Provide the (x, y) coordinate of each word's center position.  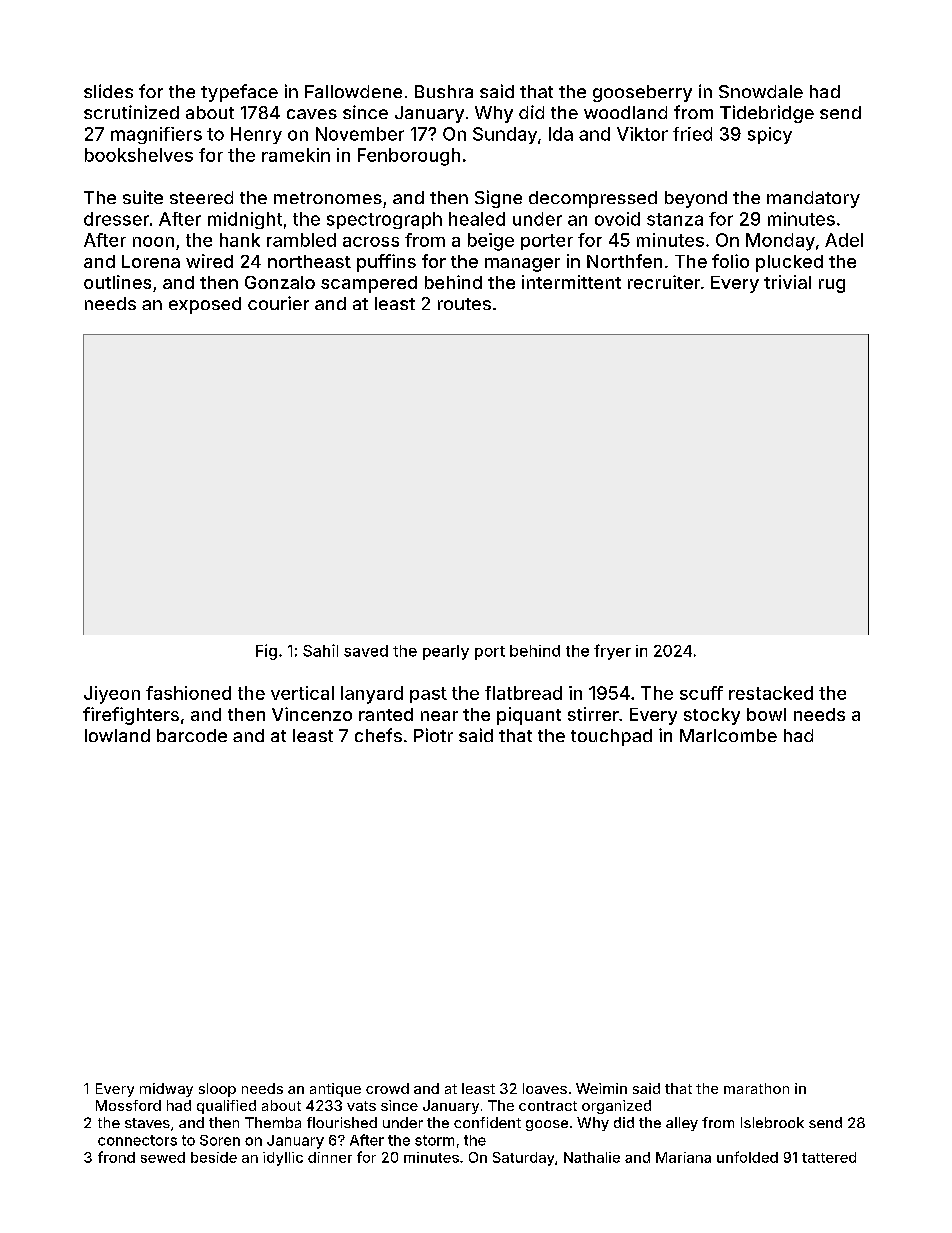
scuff (701, 693)
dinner (330, 1157)
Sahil (320, 650)
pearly (446, 652)
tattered (829, 1157)
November (360, 134)
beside (214, 1157)
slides (108, 91)
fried (692, 134)
